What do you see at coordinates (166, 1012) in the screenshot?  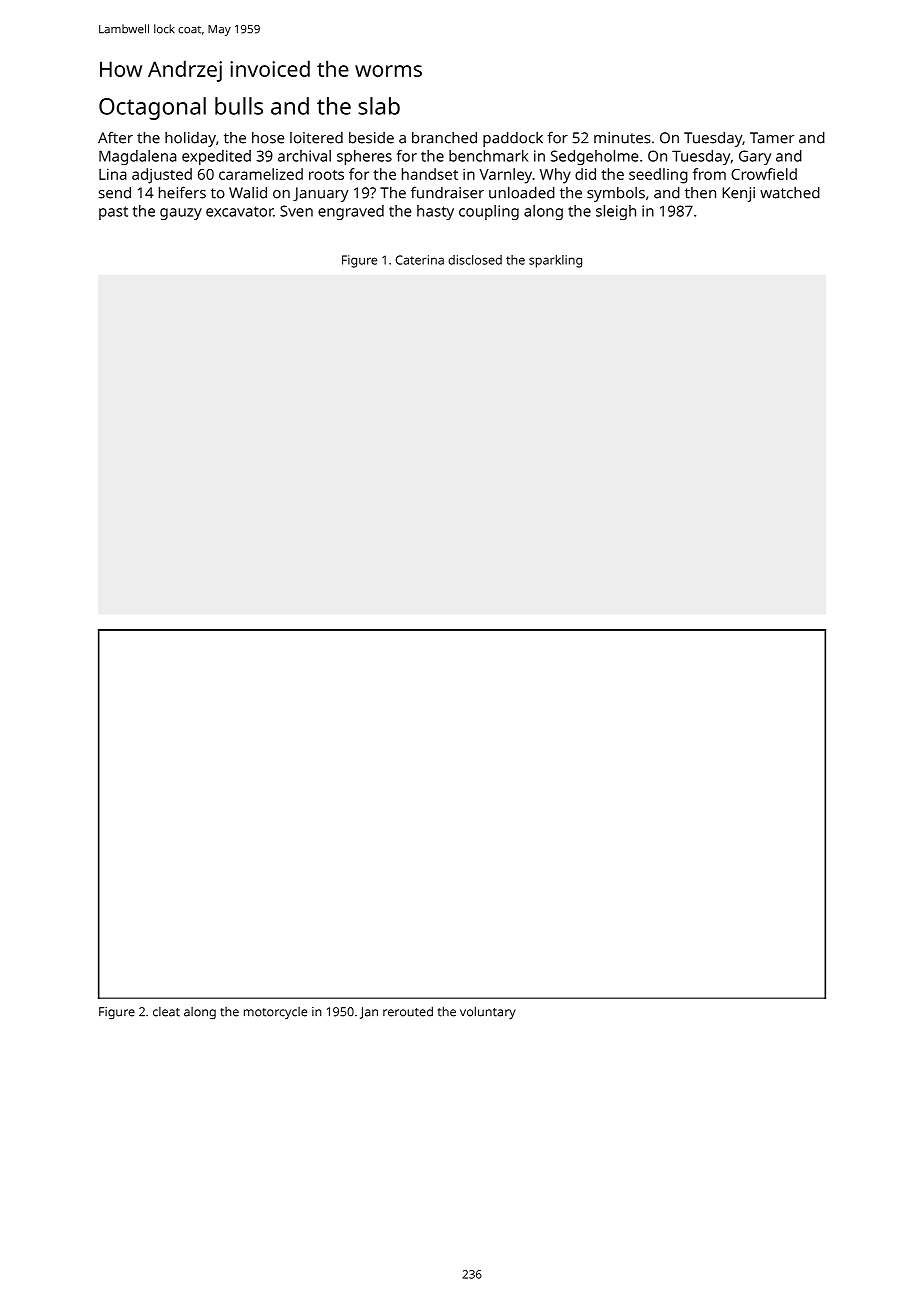 I see `cleat` at bounding box center [166, 1012].
